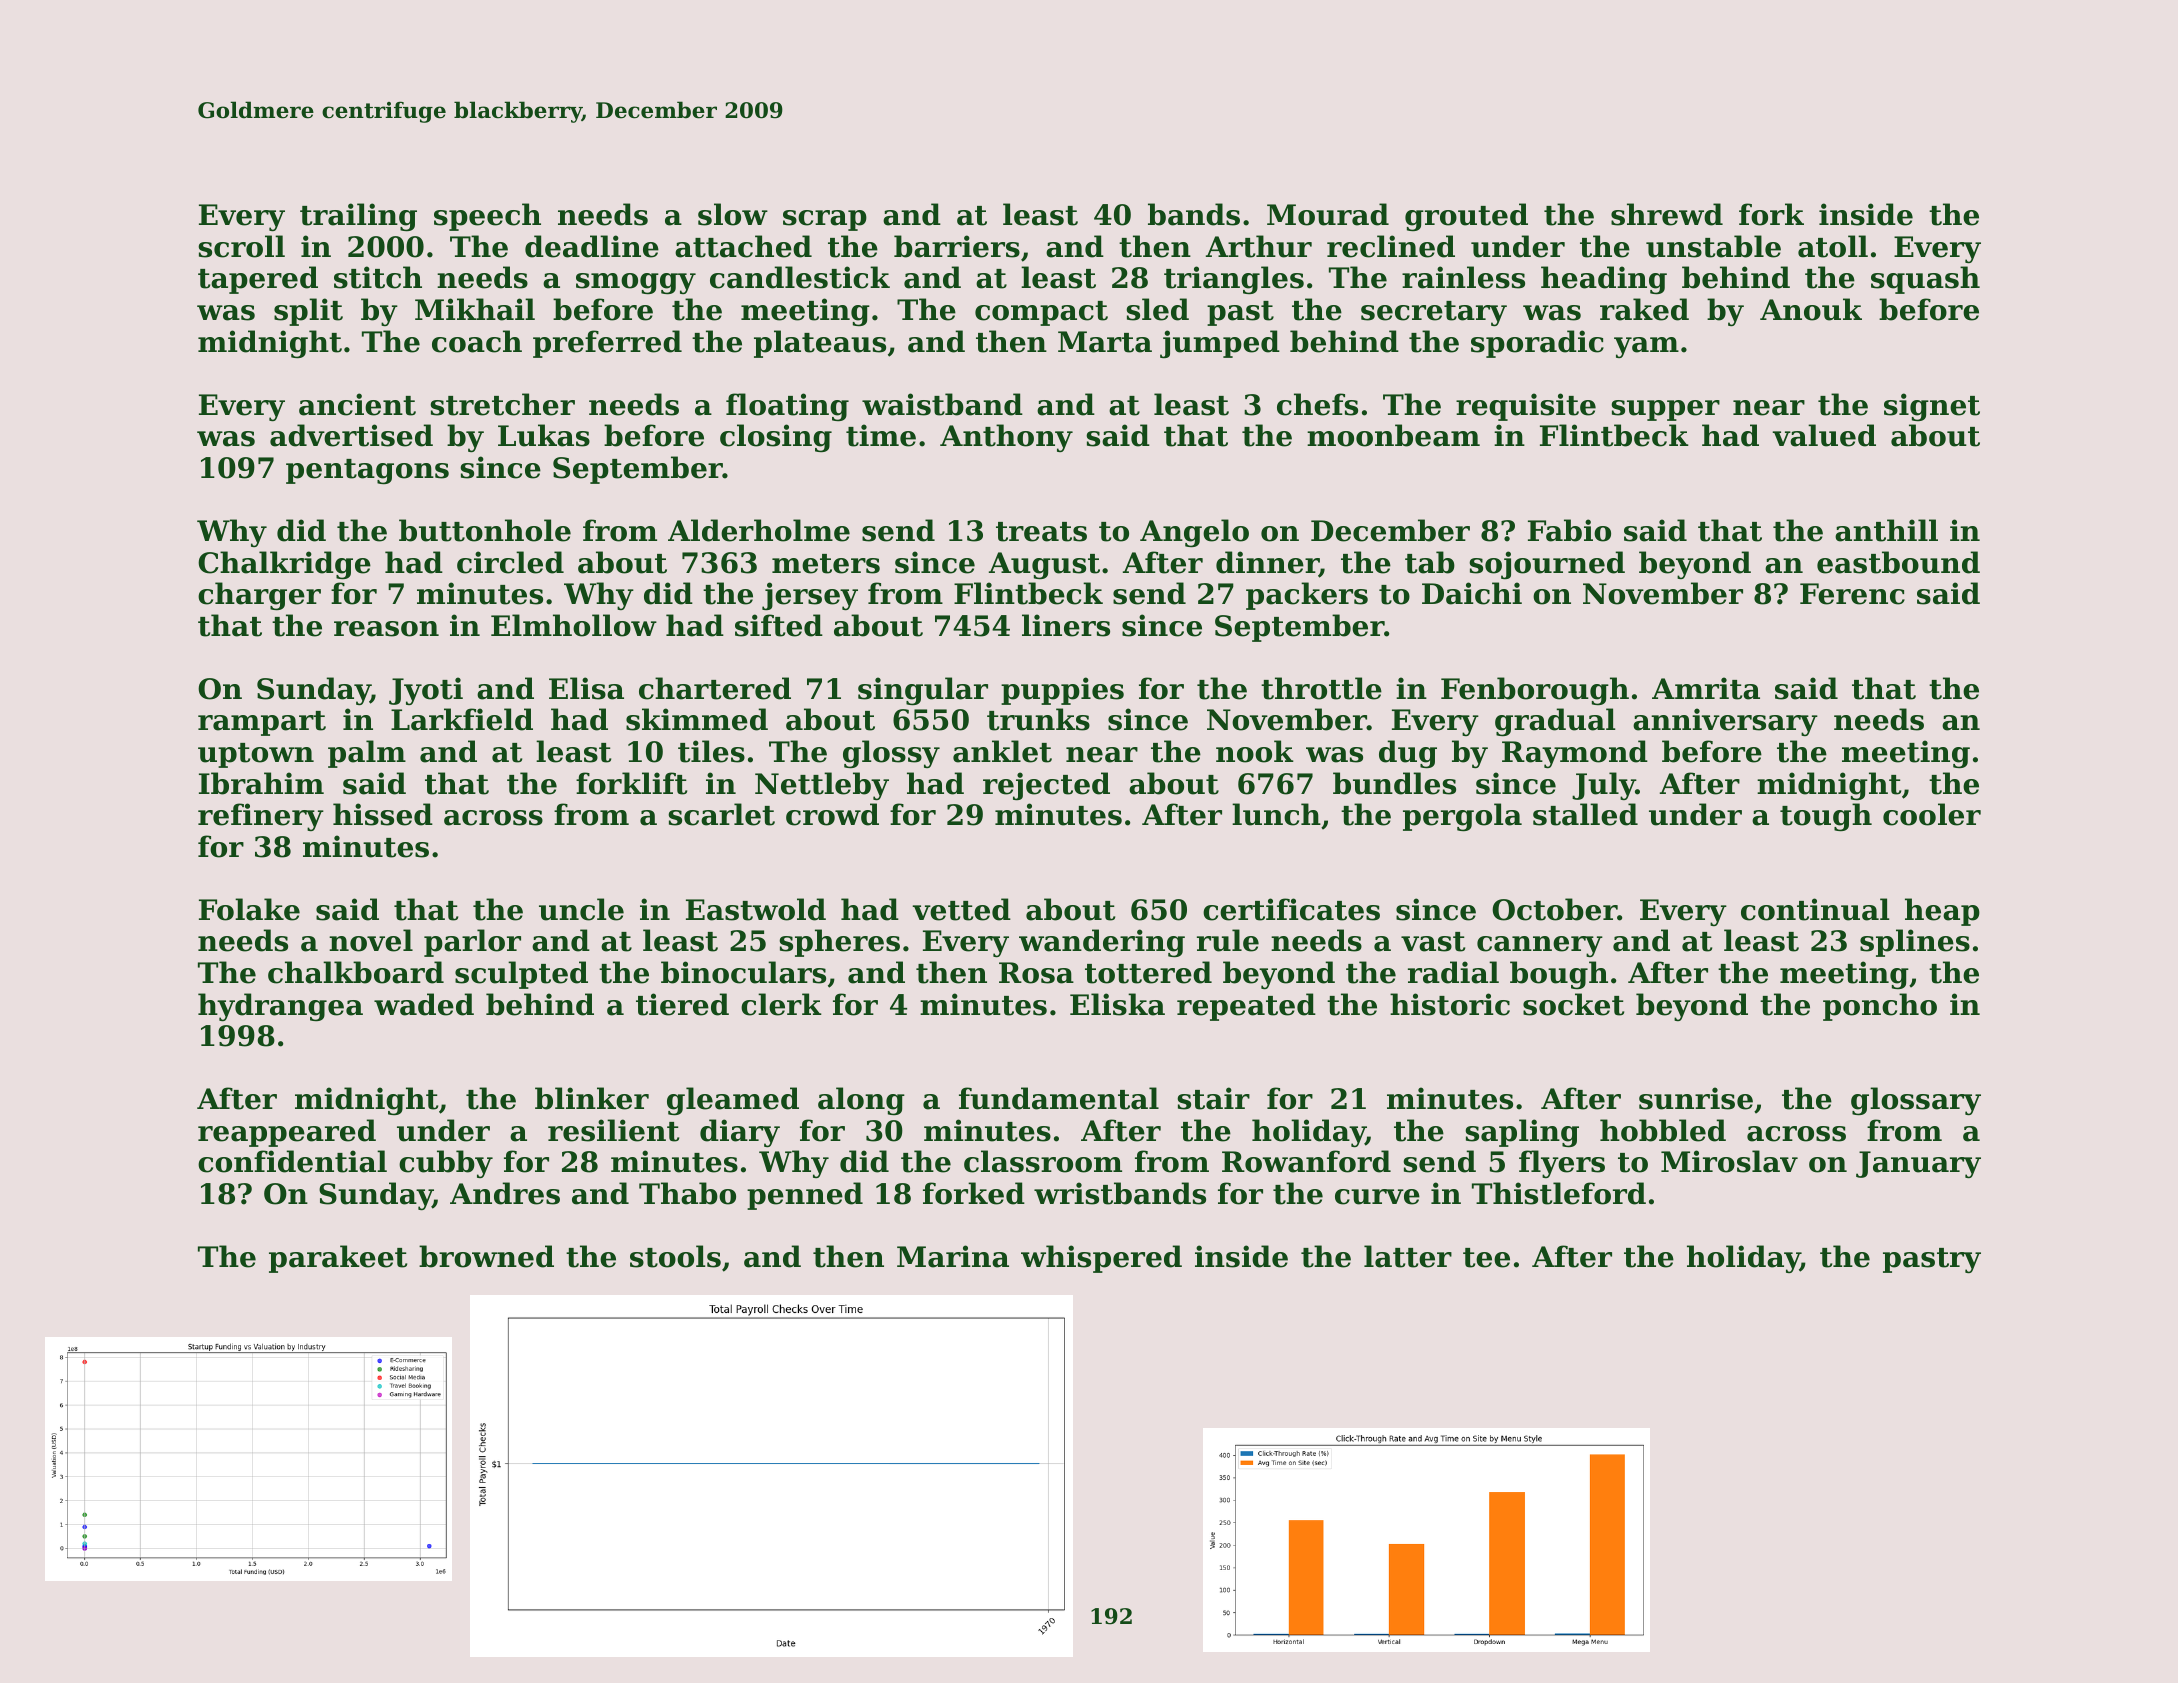 The image size is (2178, 1683). Describe the element at coordinates (1880, 1007) in the page. I see `poncho` at that location.
